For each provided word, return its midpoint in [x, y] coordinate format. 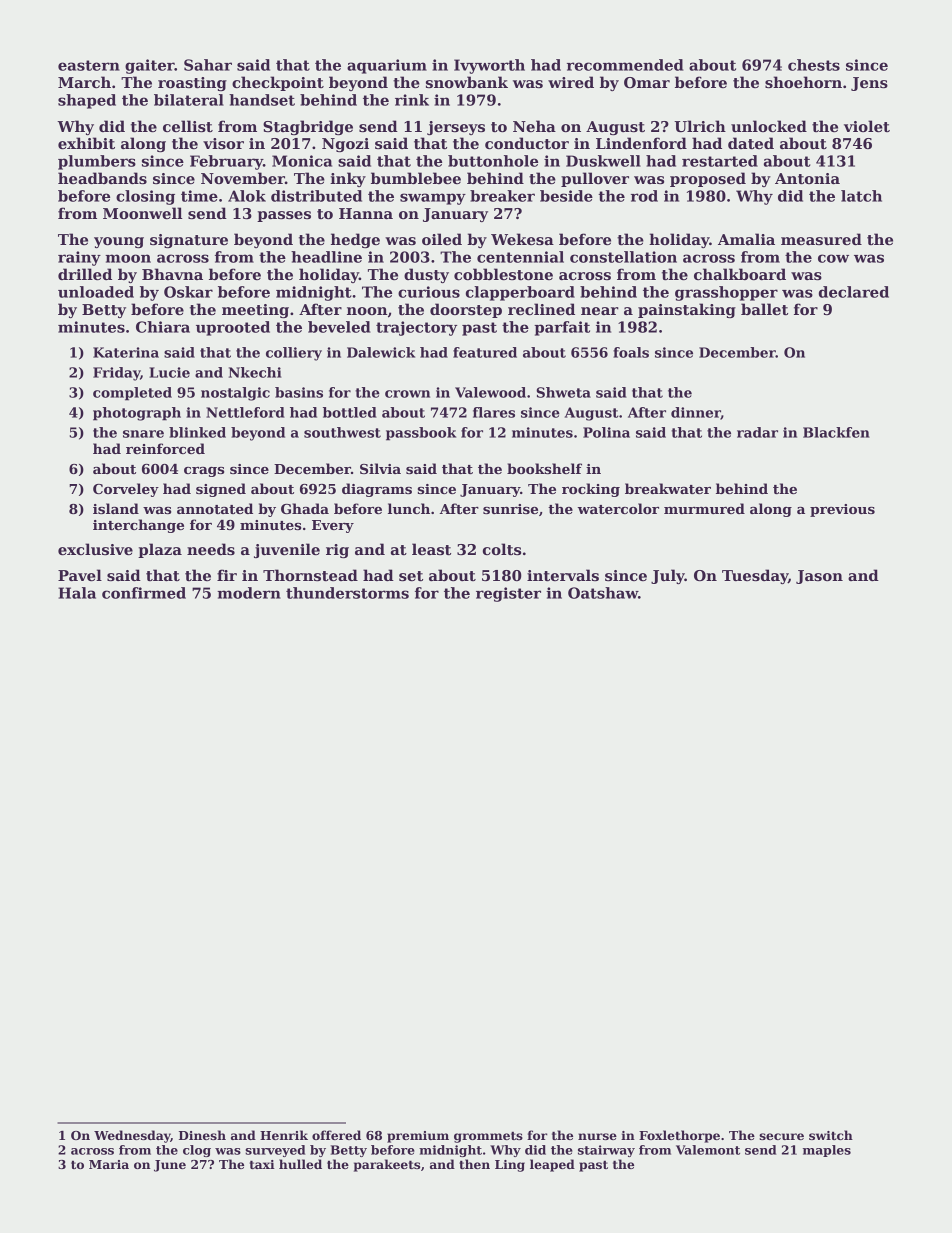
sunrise [510, 509]
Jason [819, 577]
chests [814, 65]
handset [262, 100]
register [508, 594]
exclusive [95, 549]
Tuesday [755, 576]
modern [249, 593]
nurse [597, 1136]
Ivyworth [489, 66]
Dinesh [202, 1135]
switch [831, 1135]
